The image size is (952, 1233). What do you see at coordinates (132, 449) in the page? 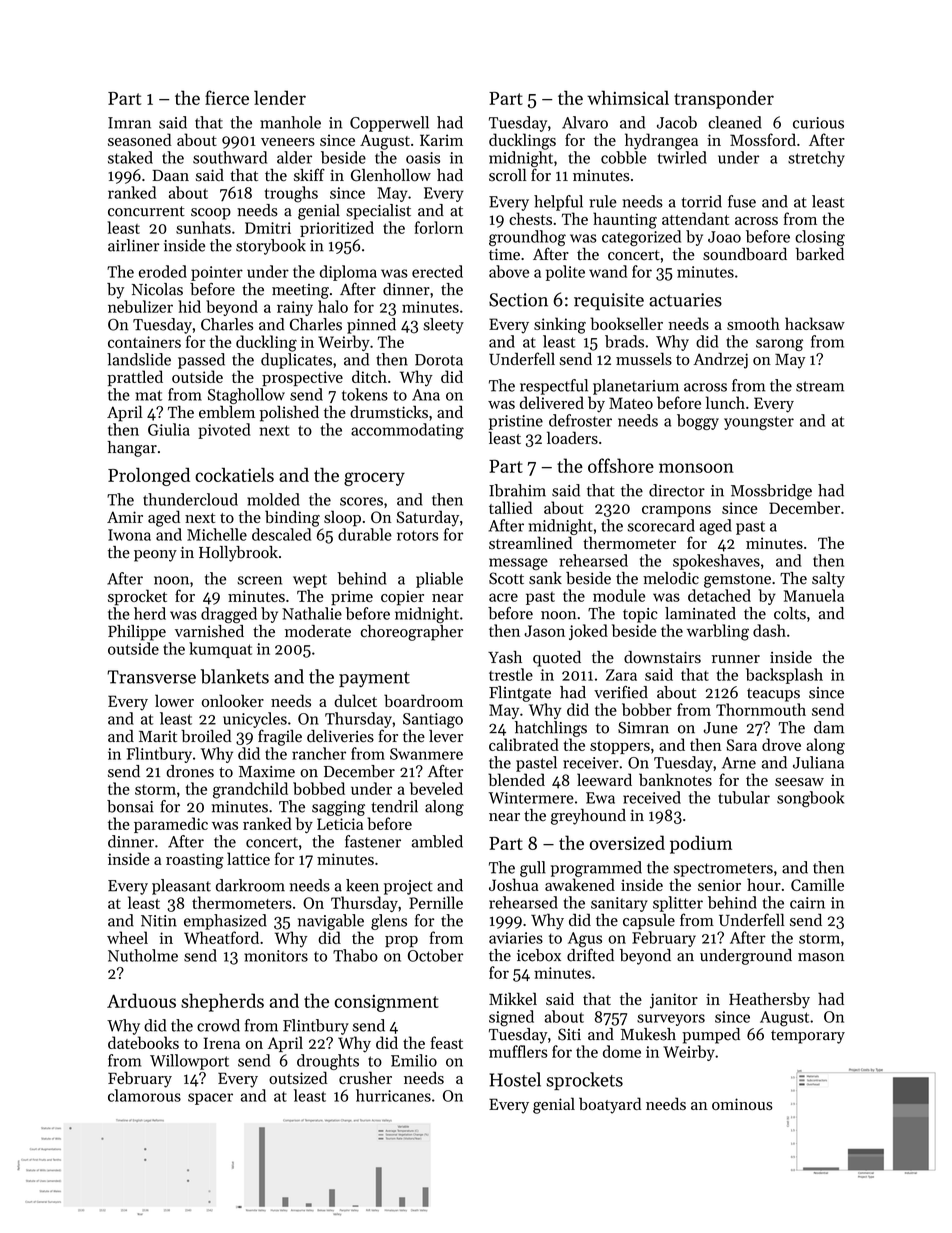
I see `hangar` at bounding box center [132, 449].
